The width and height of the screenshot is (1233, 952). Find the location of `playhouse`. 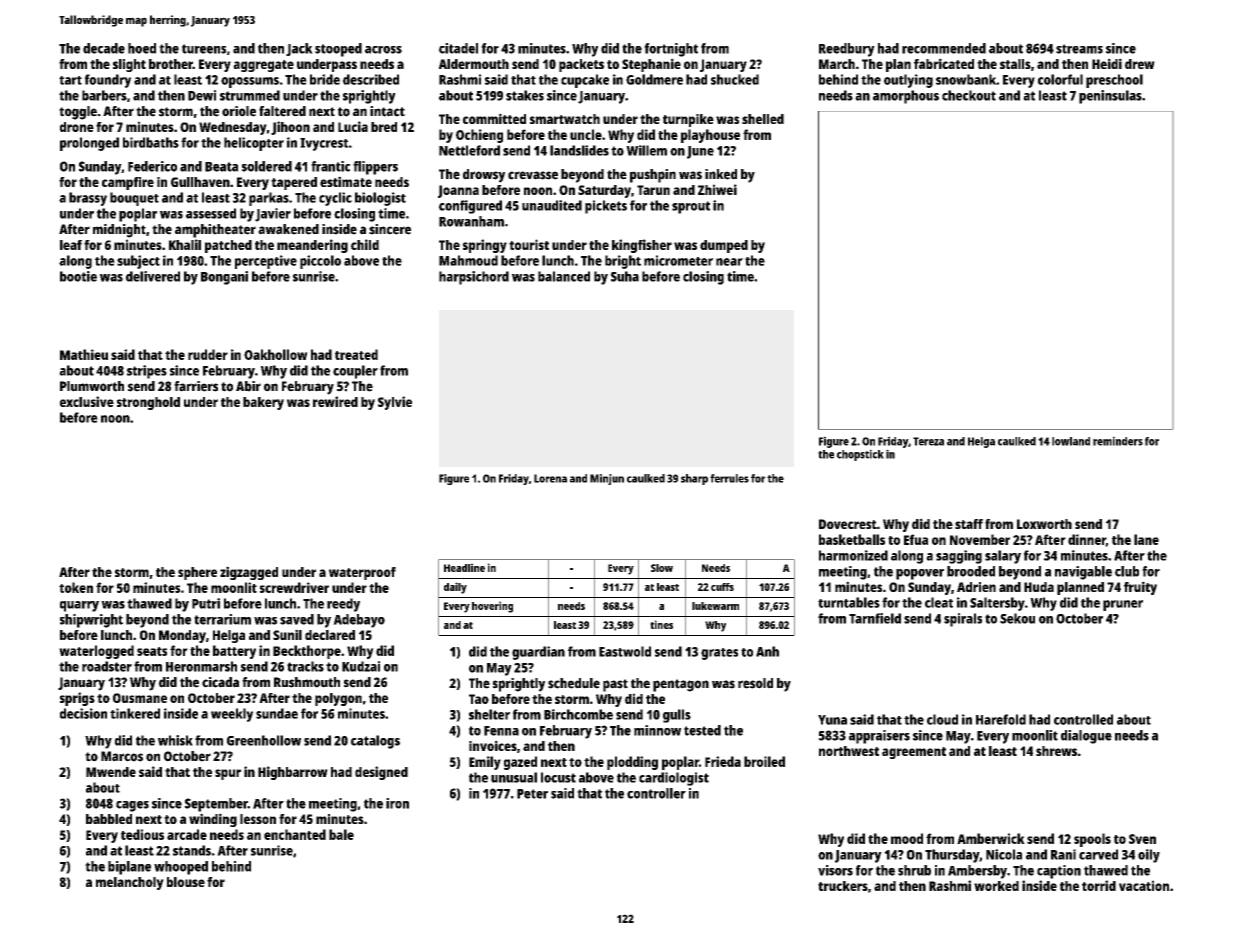

playhouse is located at coordinates (710, 136).
